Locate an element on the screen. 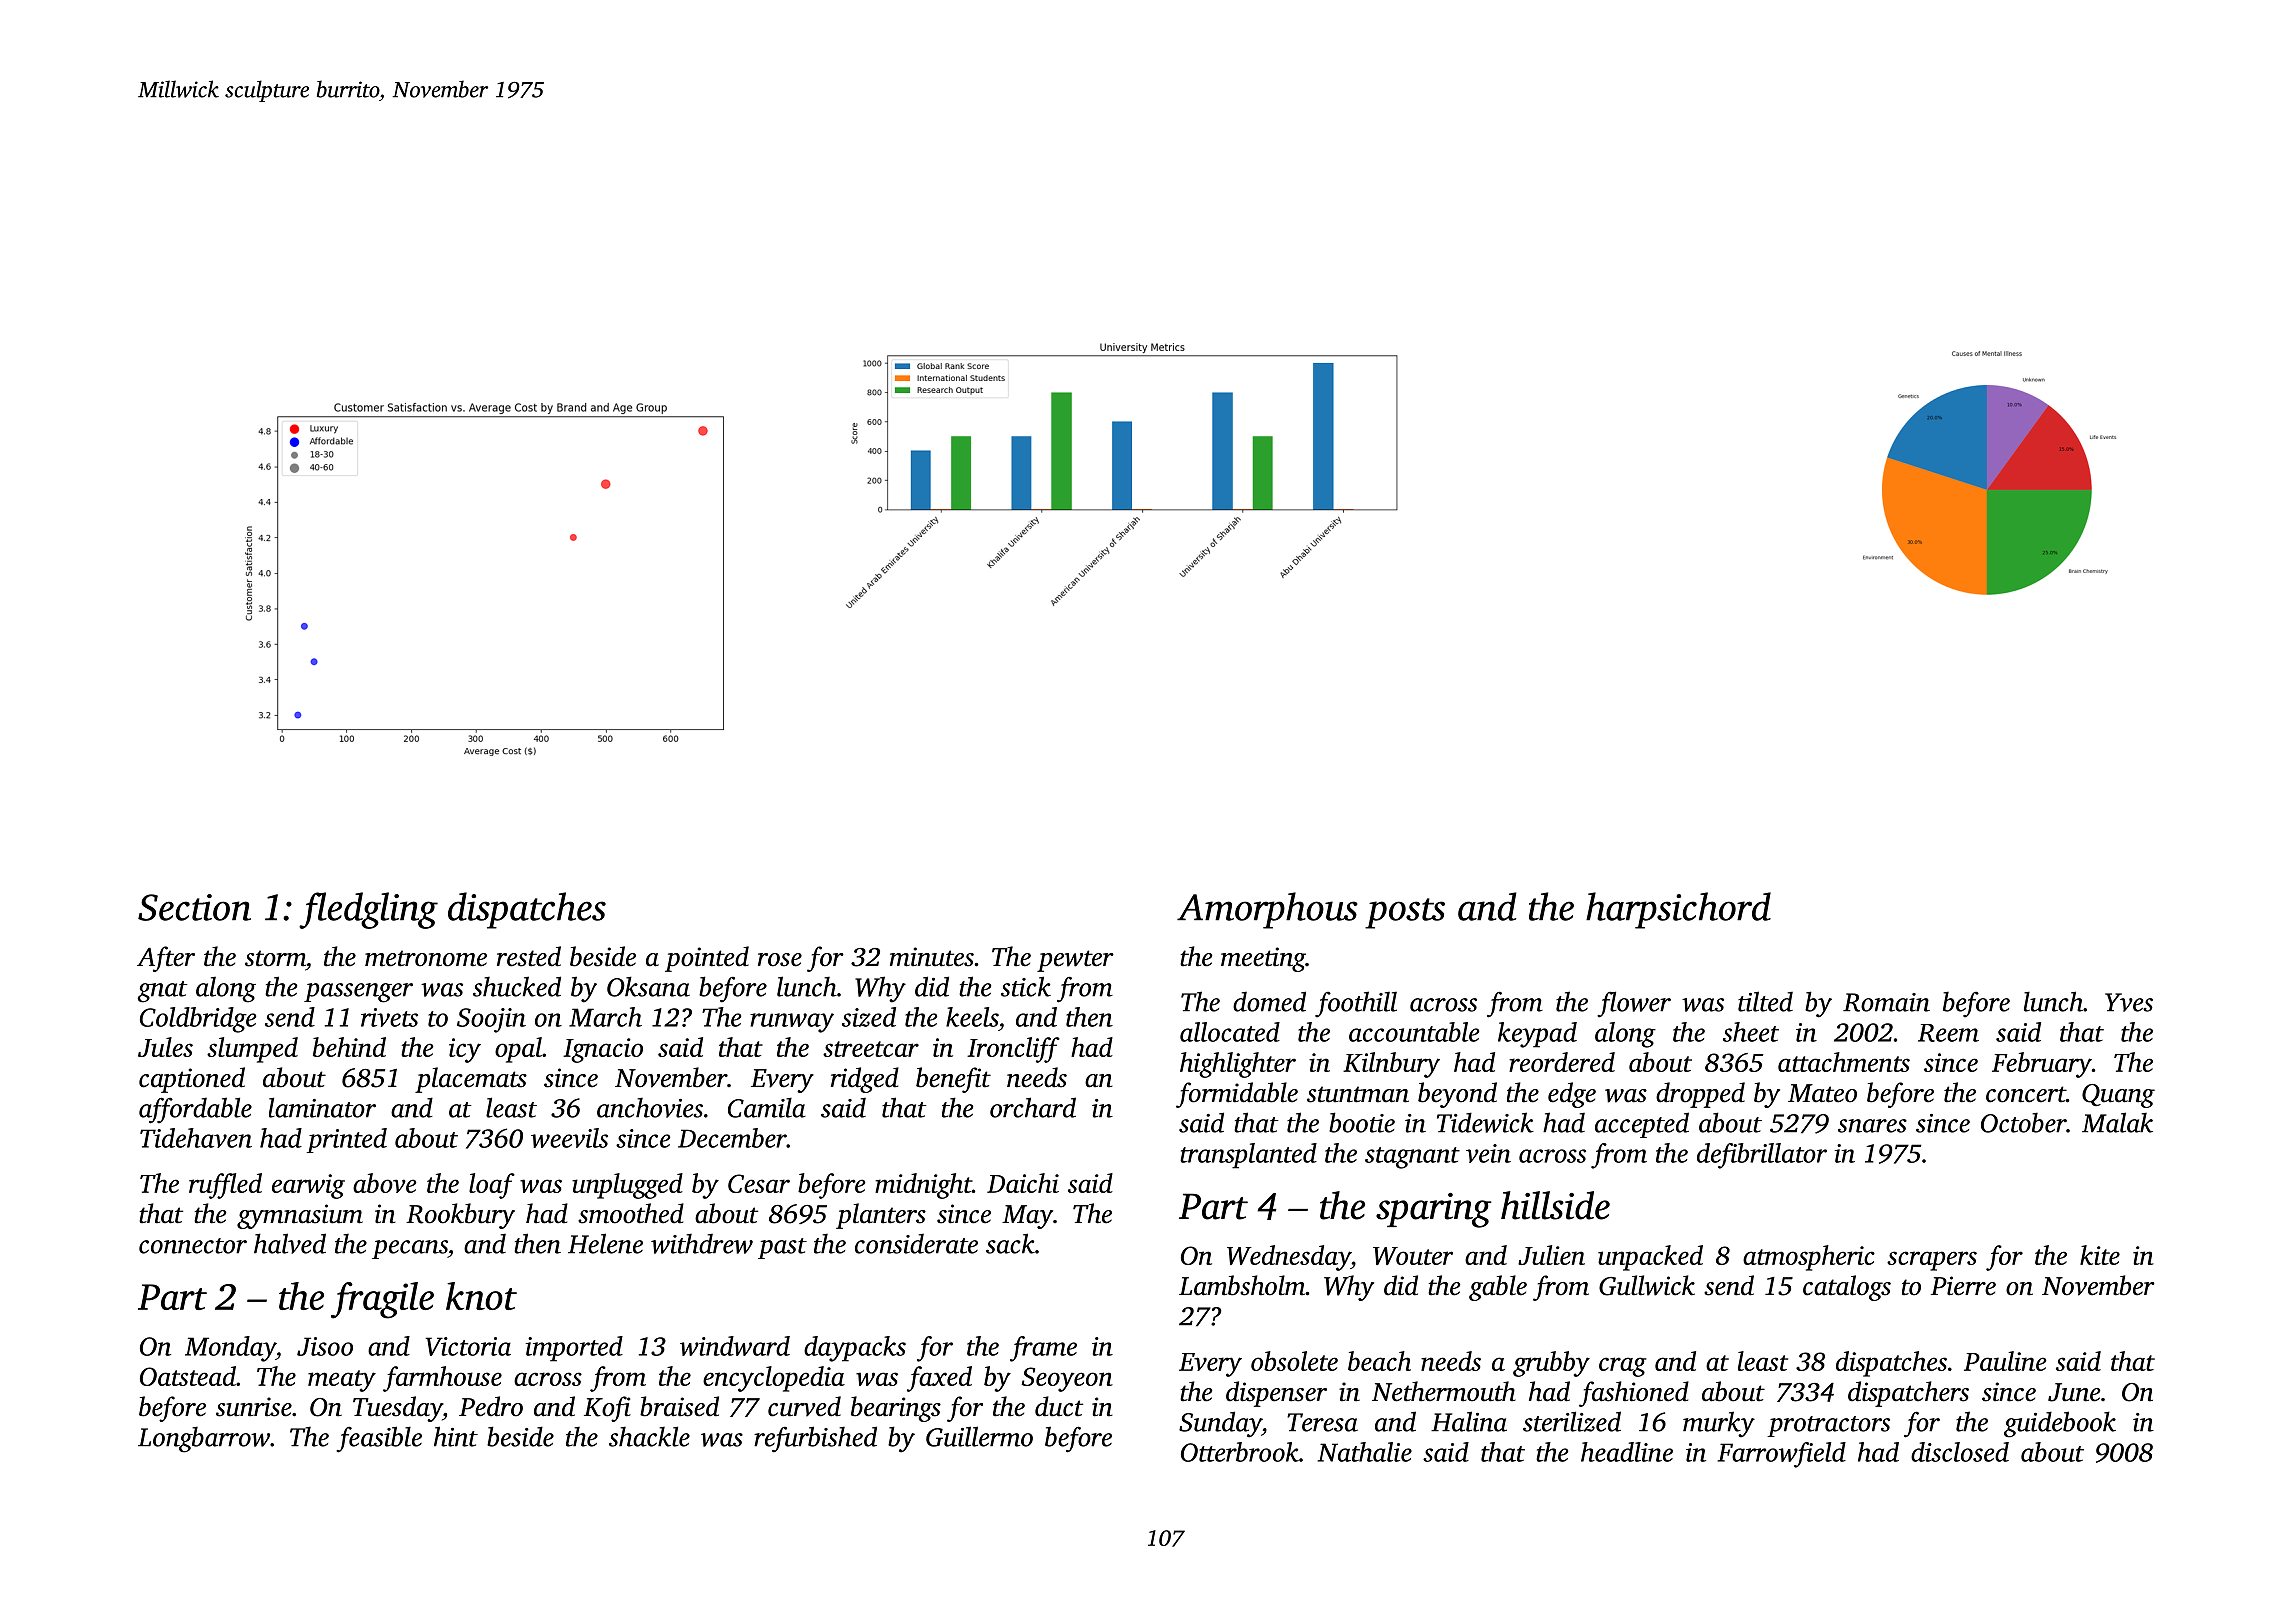 This screenshot has height=1620, width=2292. anchovies is located at coordinates (650, 1107).
